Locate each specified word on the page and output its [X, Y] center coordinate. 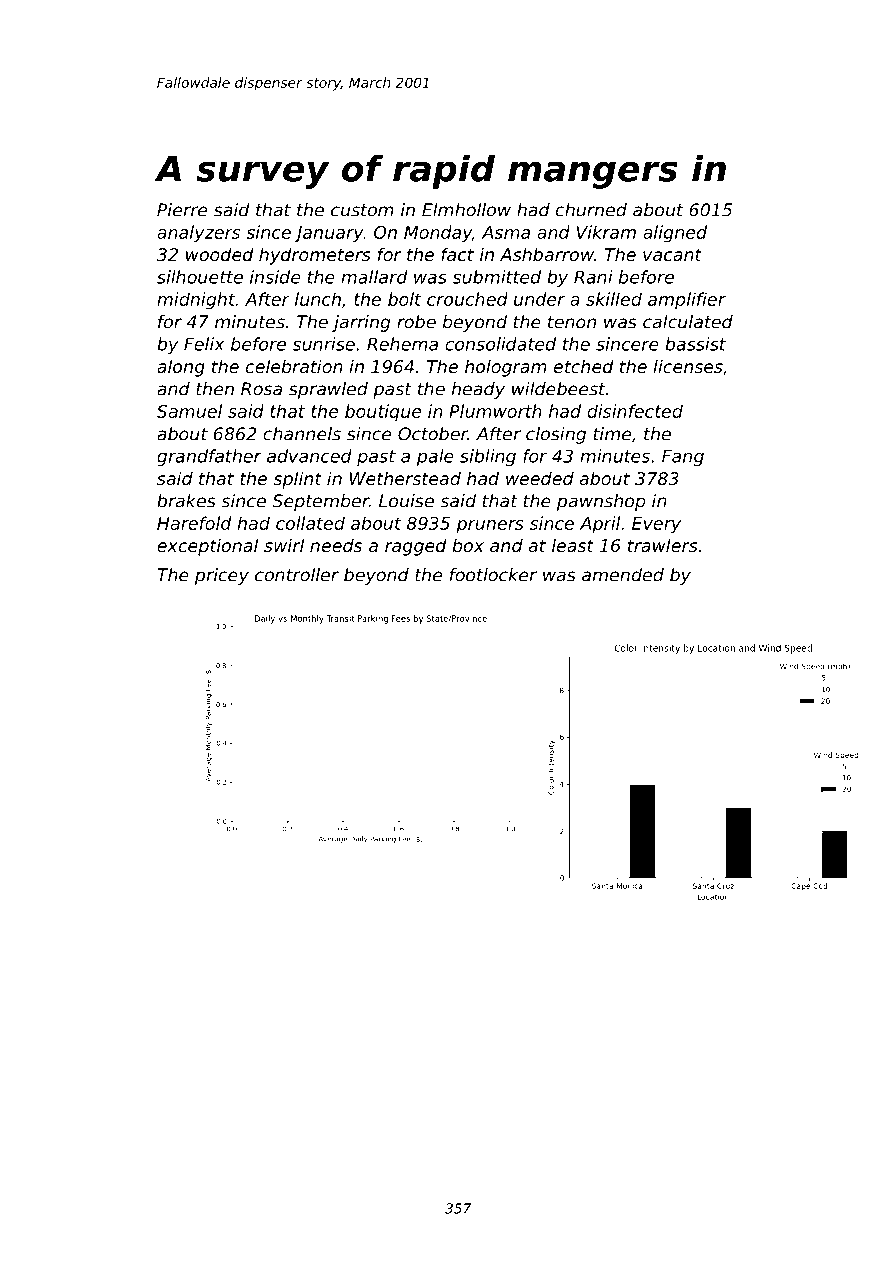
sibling [488, 457]
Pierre [182, 210]
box [468, 545]
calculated [688, 322]
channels [302, 434]
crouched [467, 299]
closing [556, 435]
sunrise [324, 344]
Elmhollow [466, 210]
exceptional [207, 547]
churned [591, 210]
